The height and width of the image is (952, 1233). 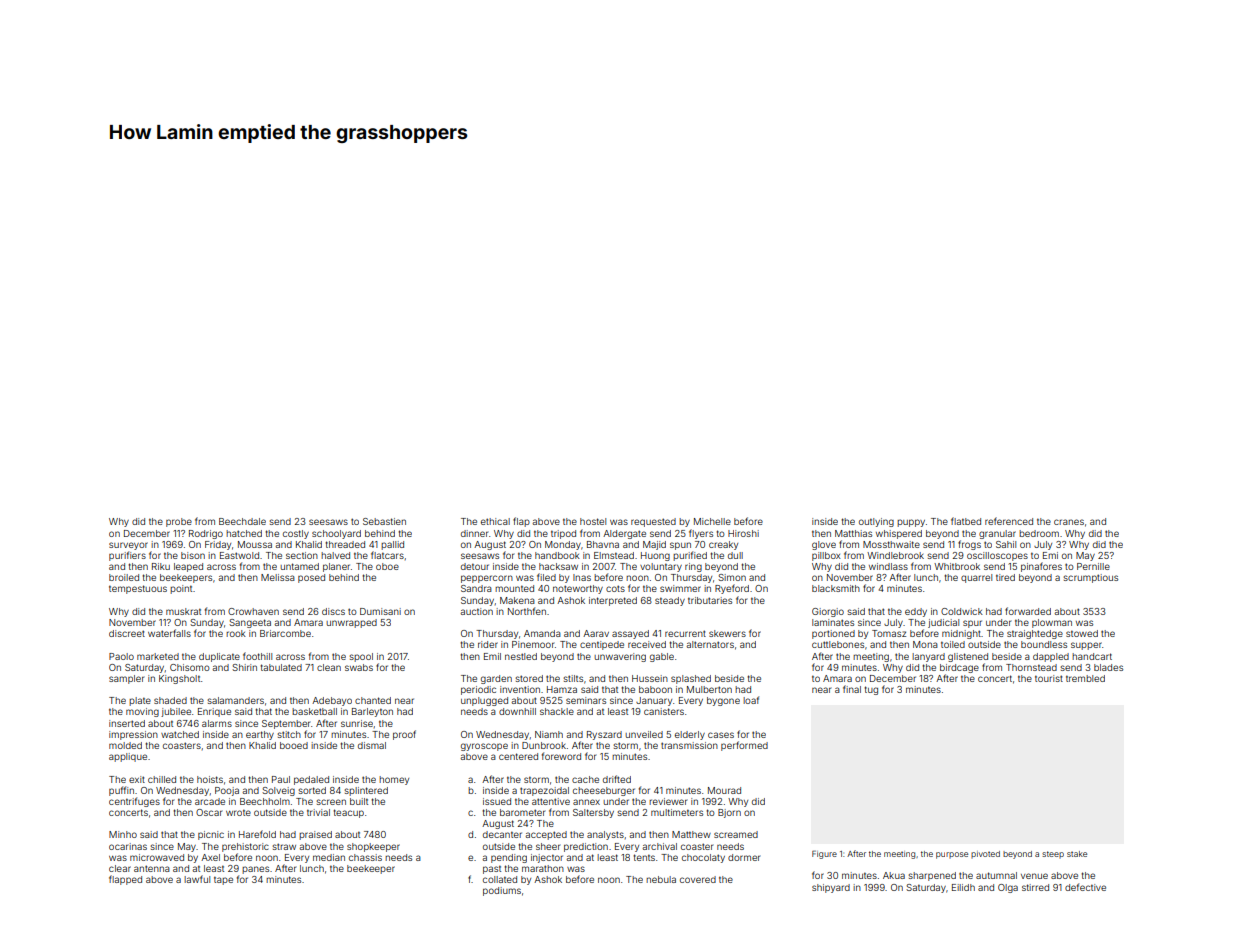 What do you see at coordinates (1069, 522) in the image?
I see `cranes` at bounding box center [1069, 522].
